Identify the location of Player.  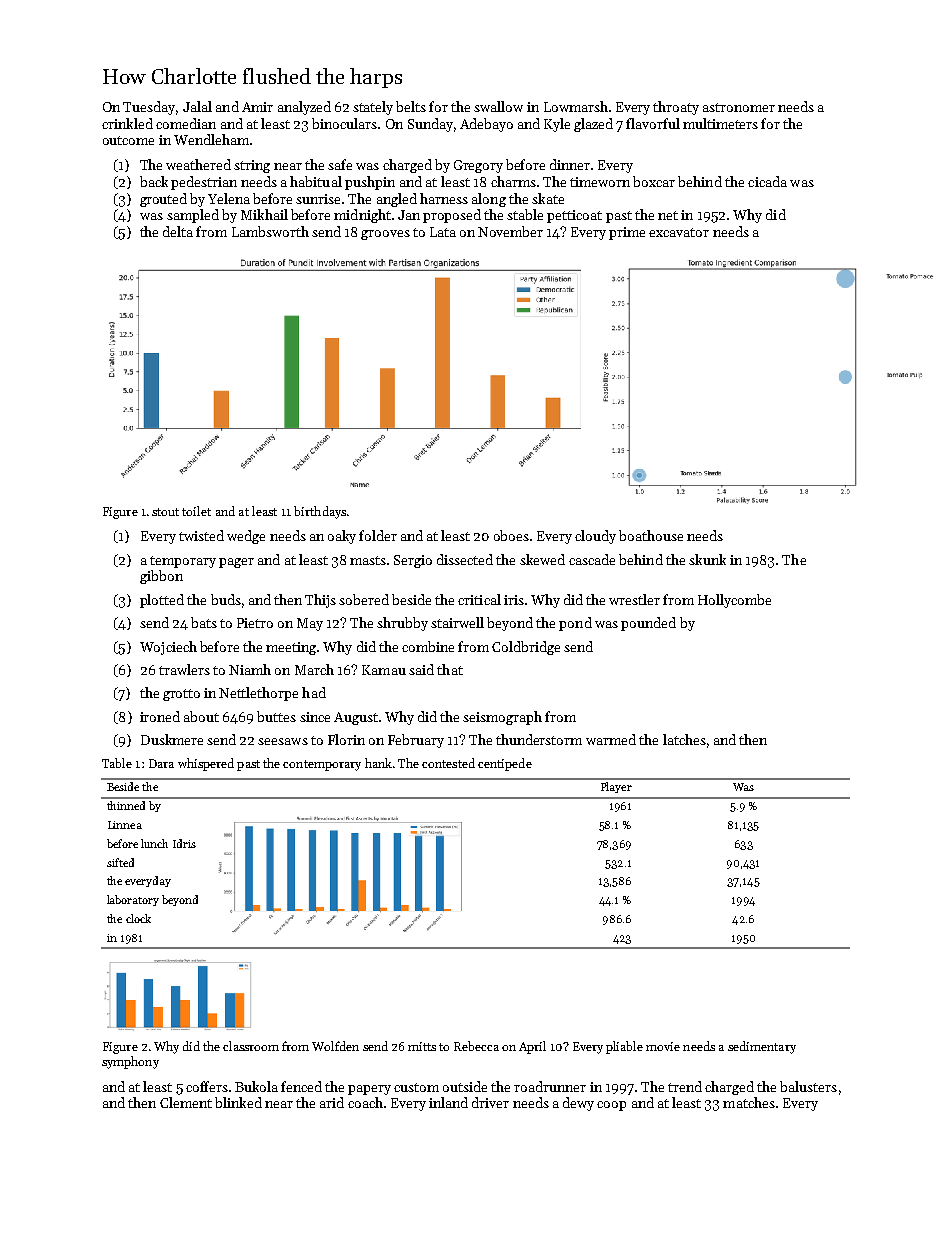
(616, 787).
